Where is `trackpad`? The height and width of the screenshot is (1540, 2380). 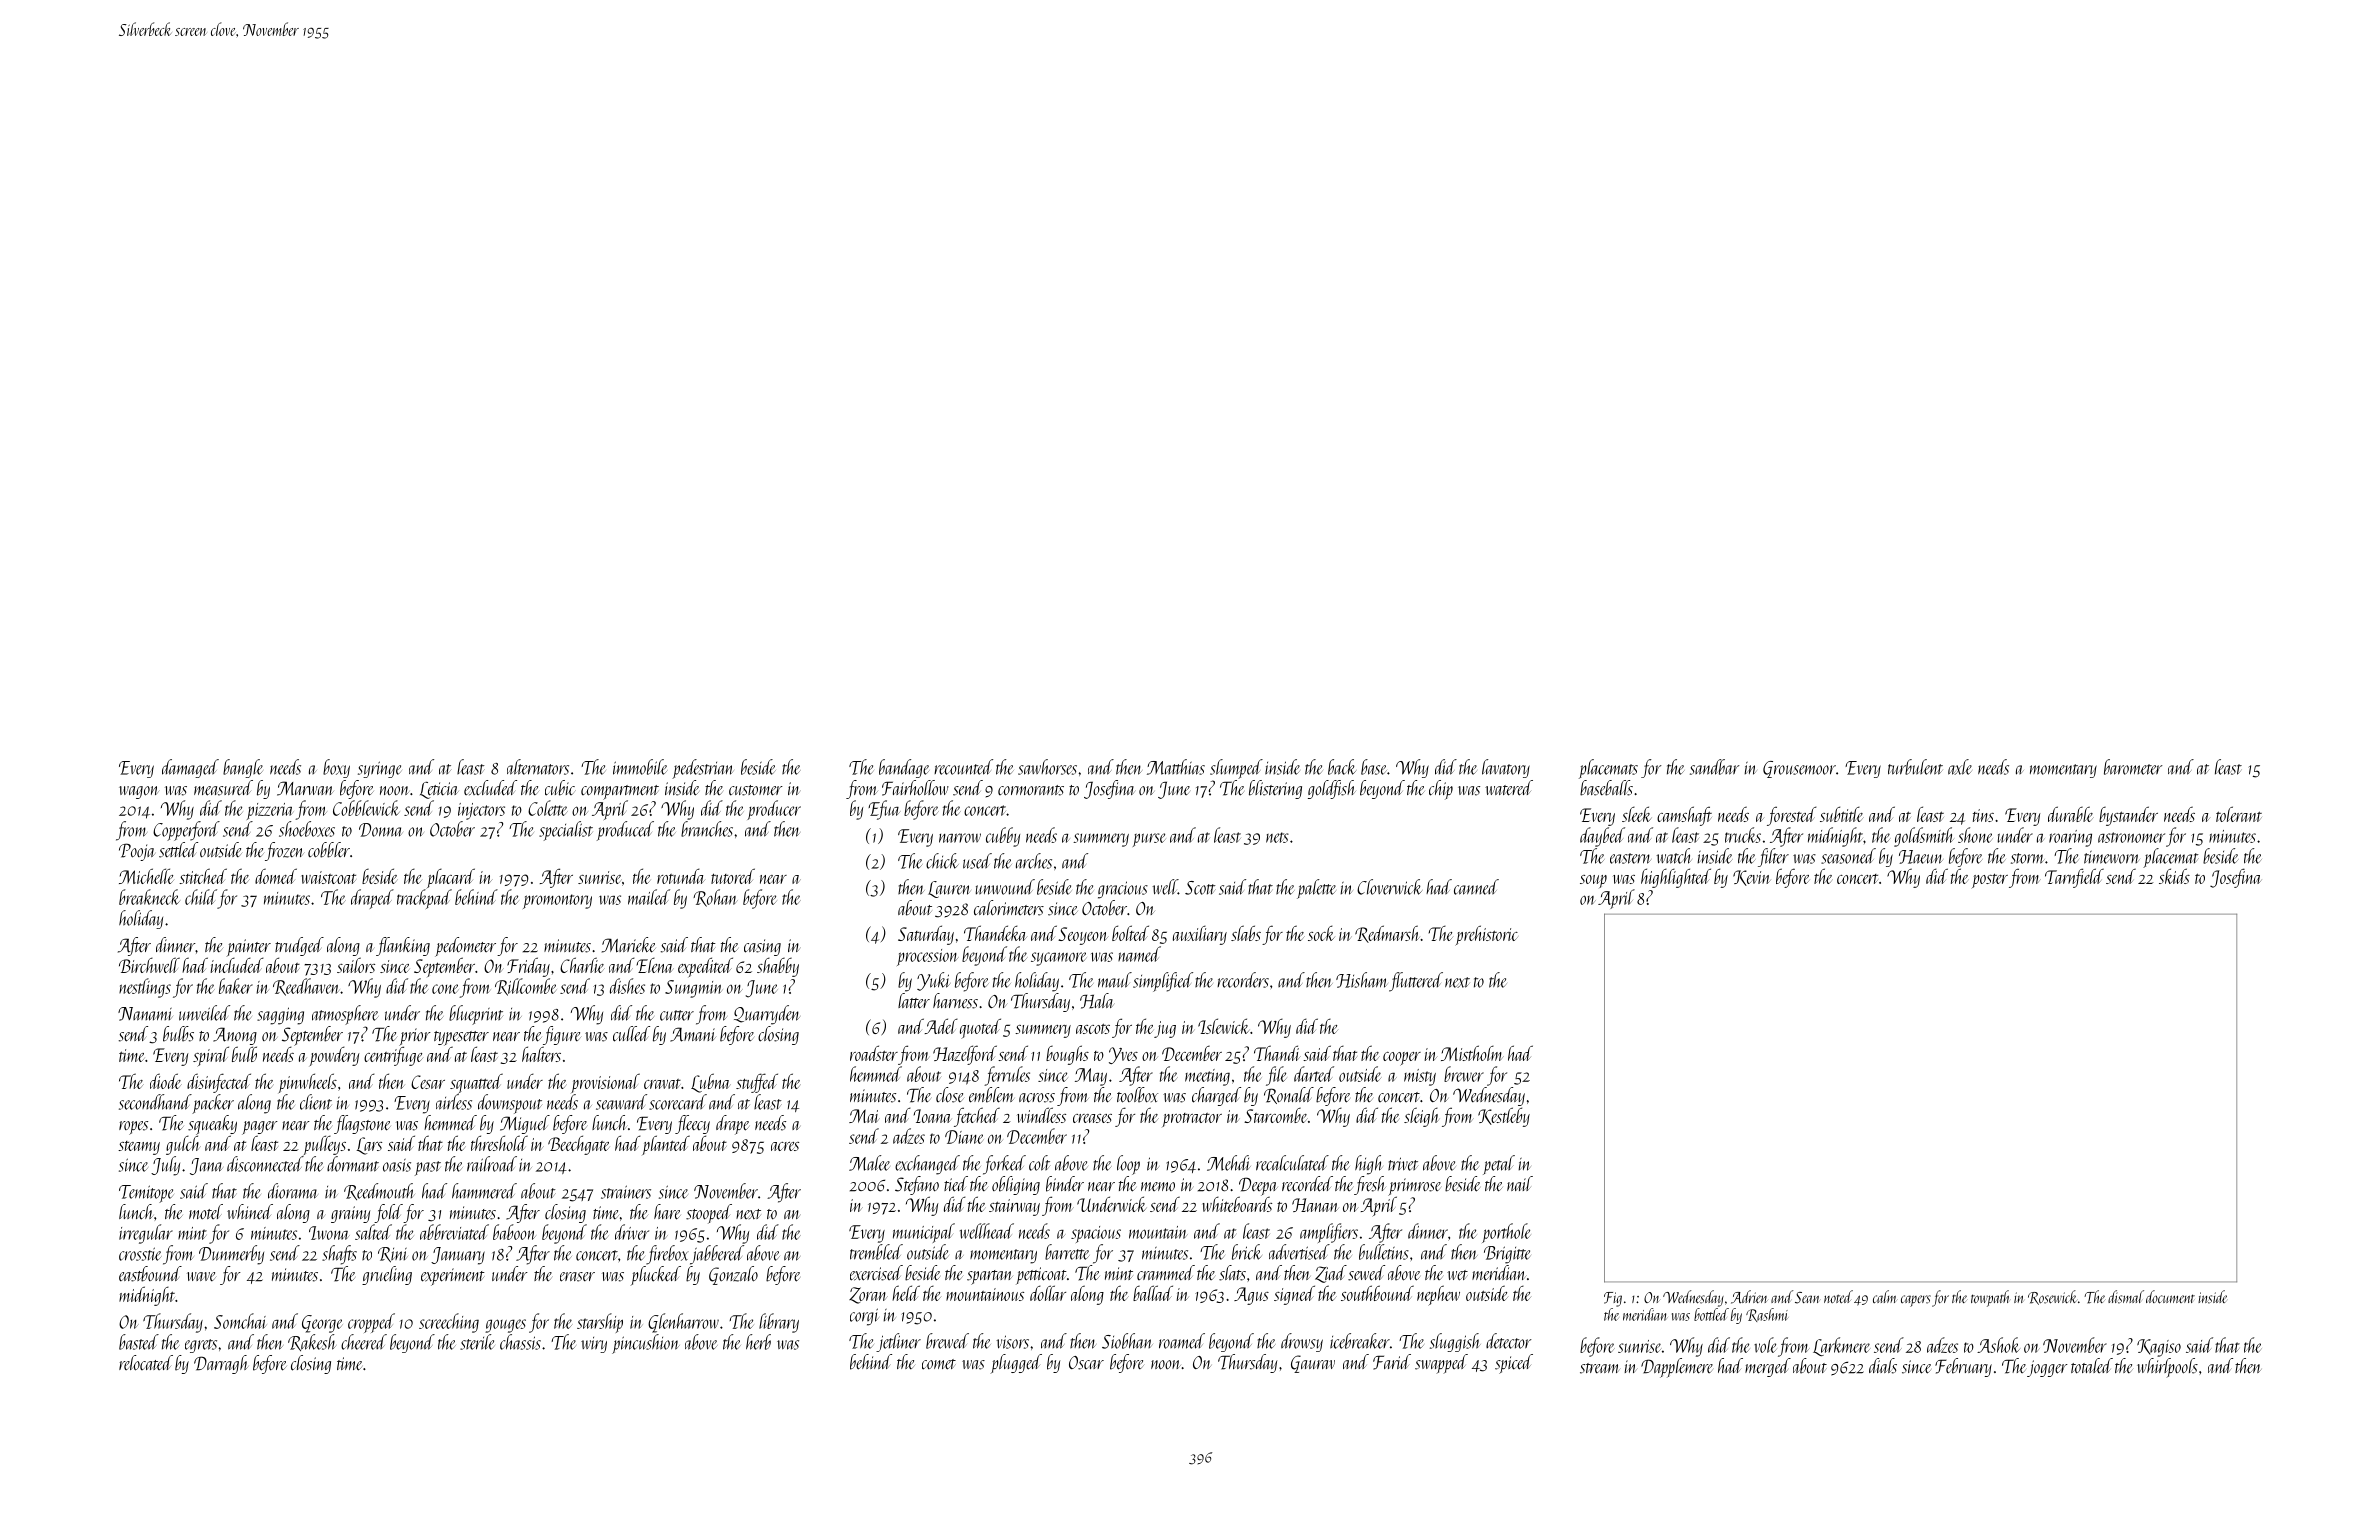
trackpad is located at coordinates (424, 899).
